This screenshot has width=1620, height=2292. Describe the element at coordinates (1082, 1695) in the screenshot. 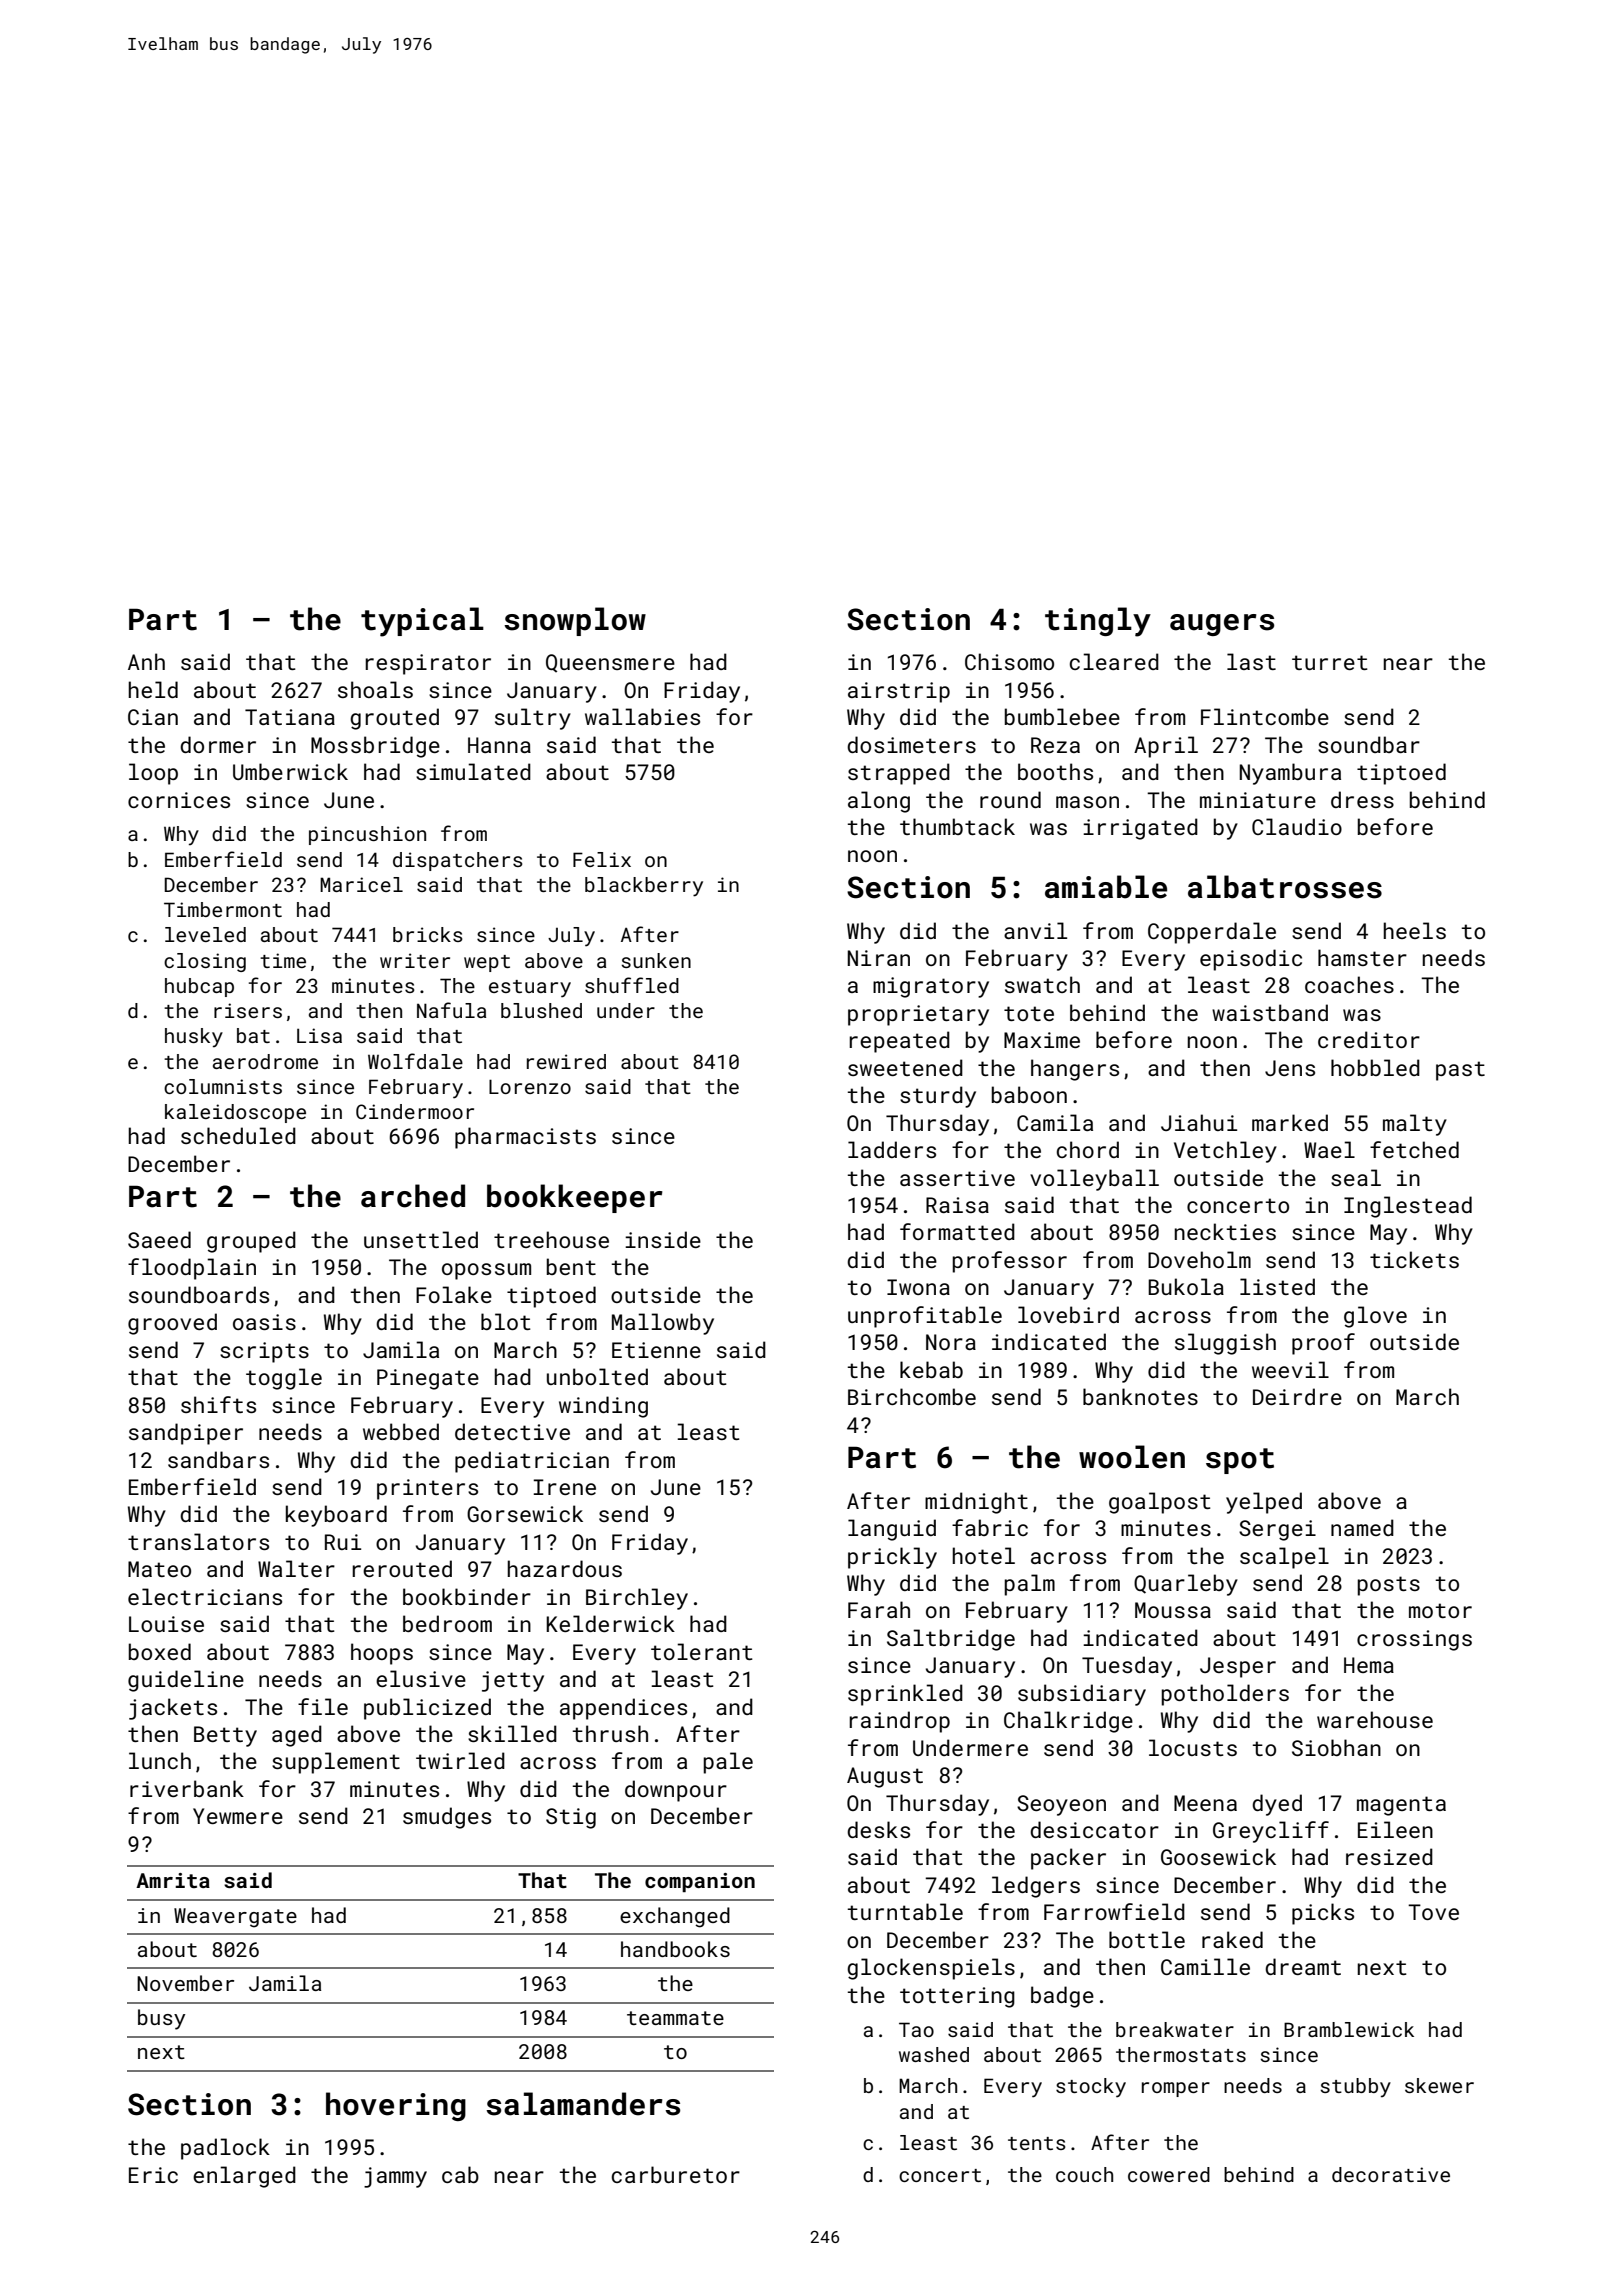

I see `subsidiary` at that location.
